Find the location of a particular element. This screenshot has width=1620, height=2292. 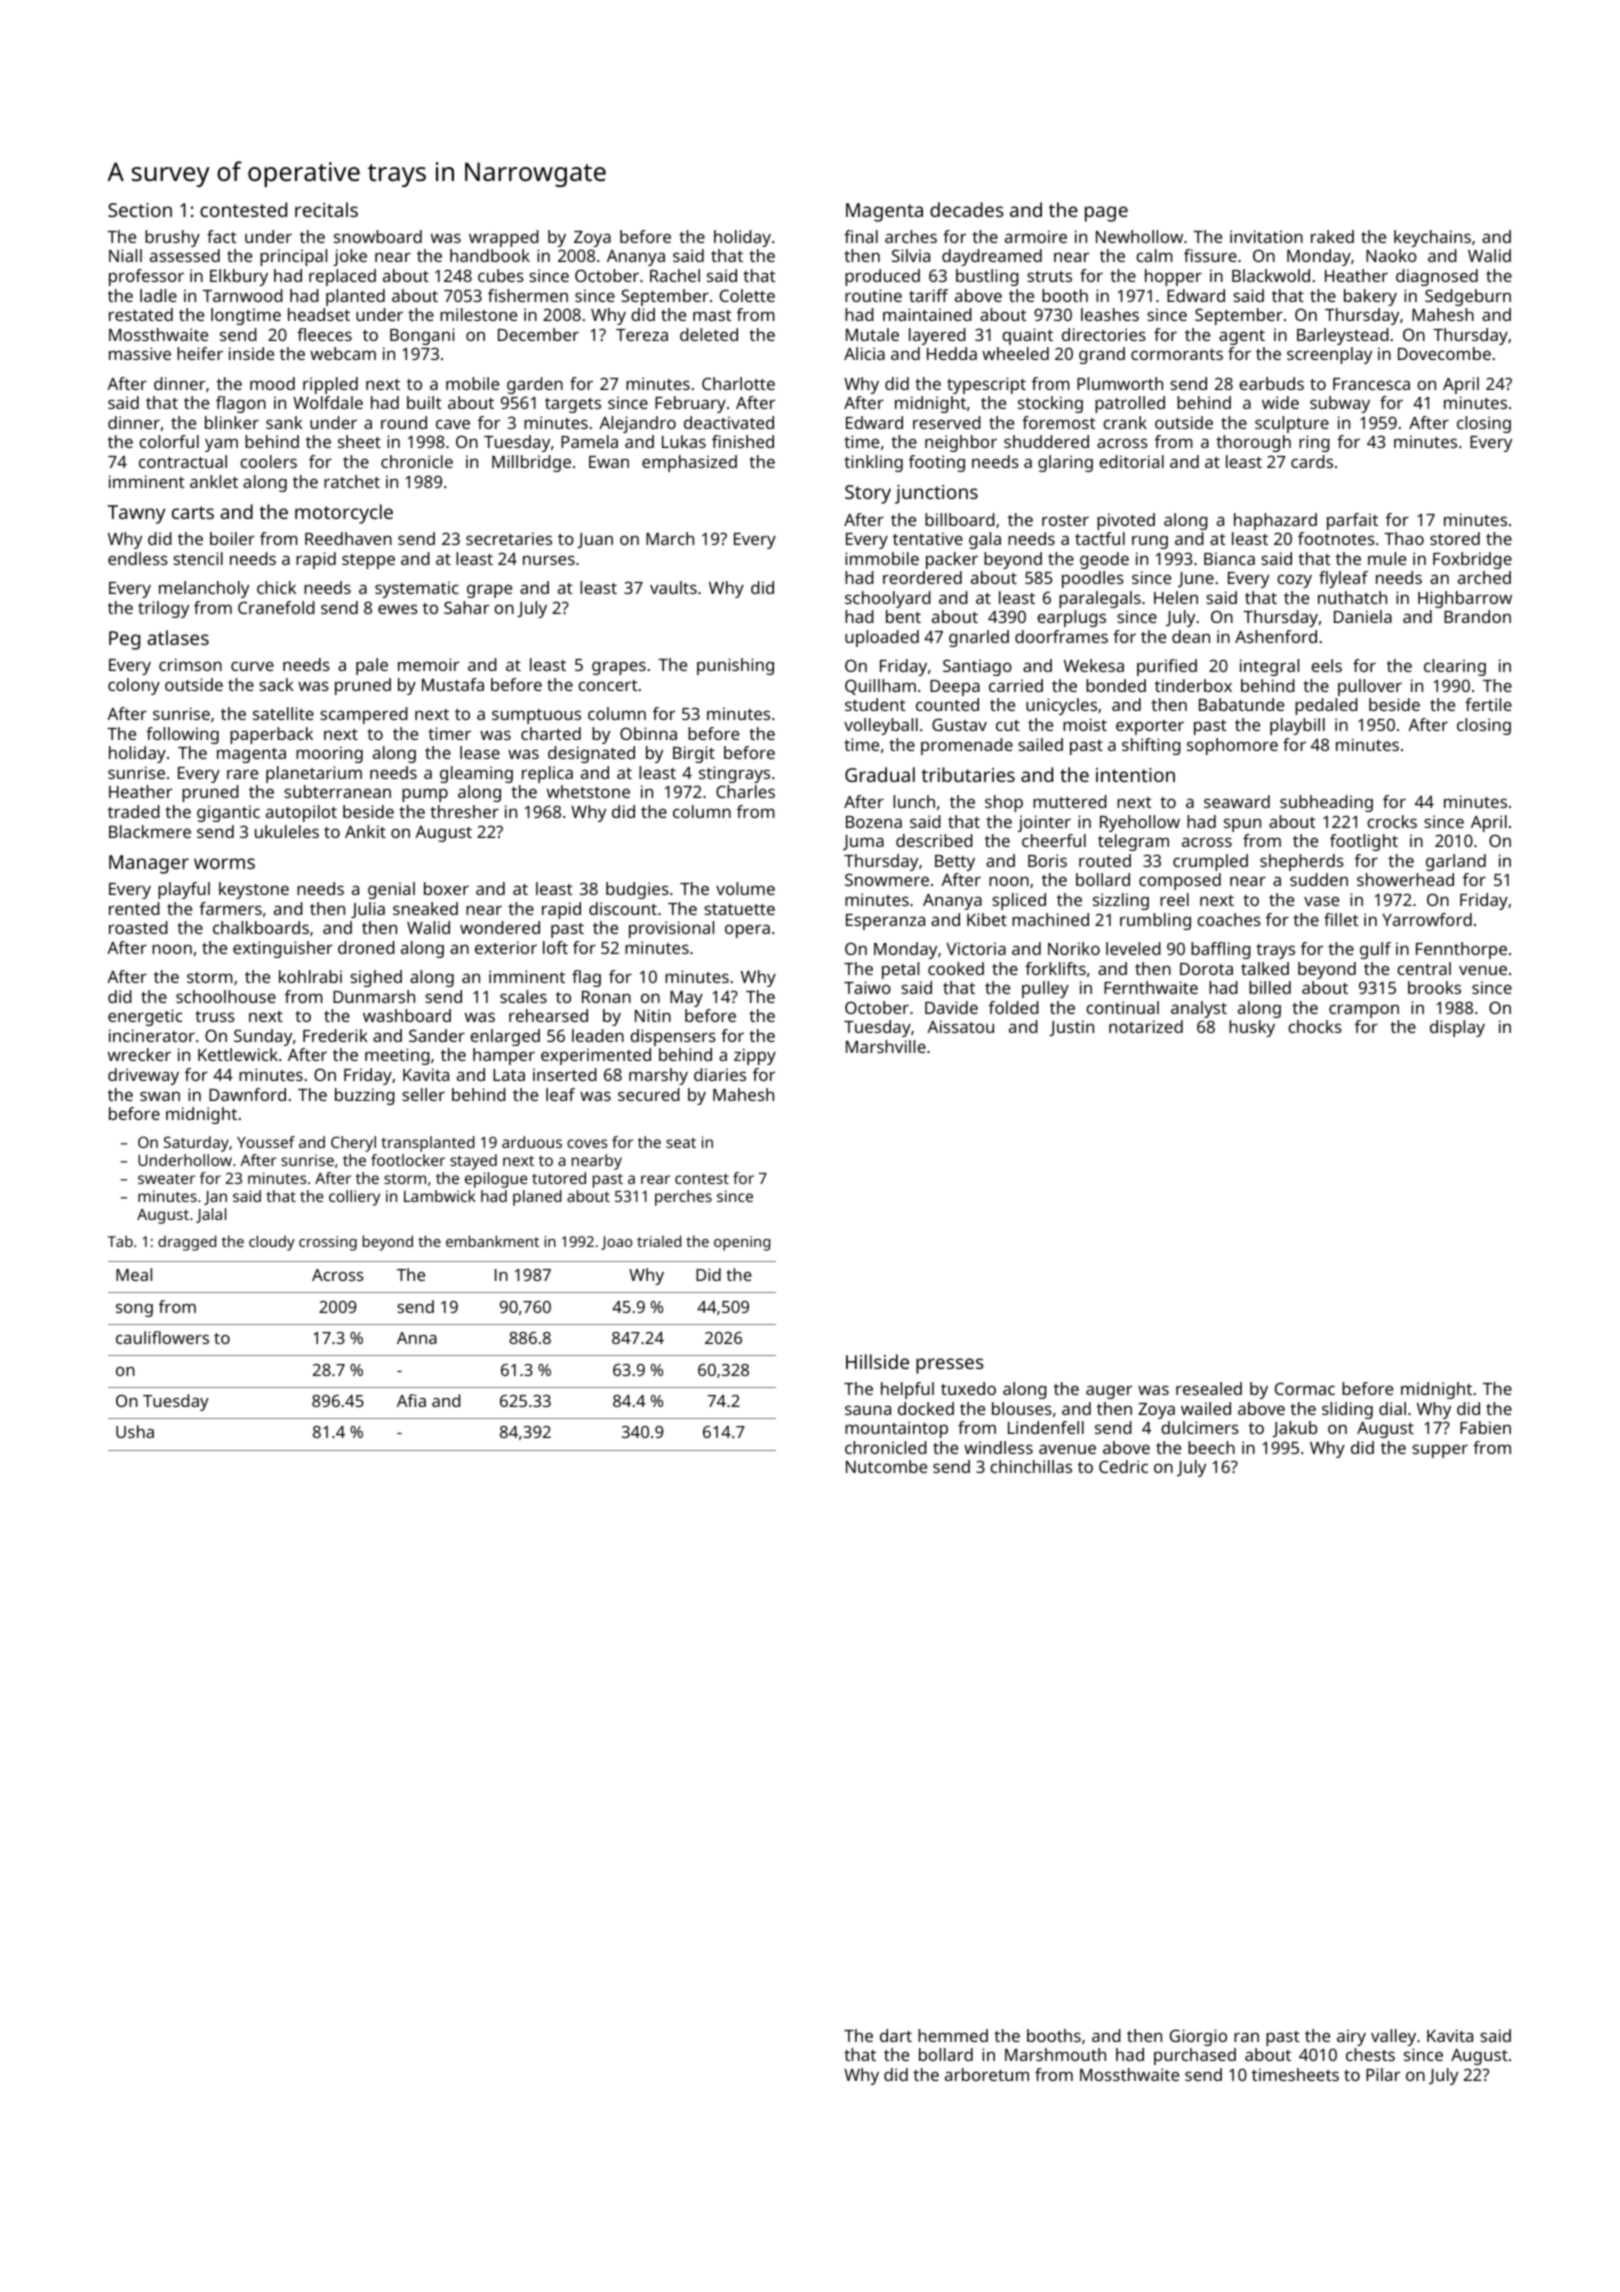

airy is located at coordinates (1351, 2037).
